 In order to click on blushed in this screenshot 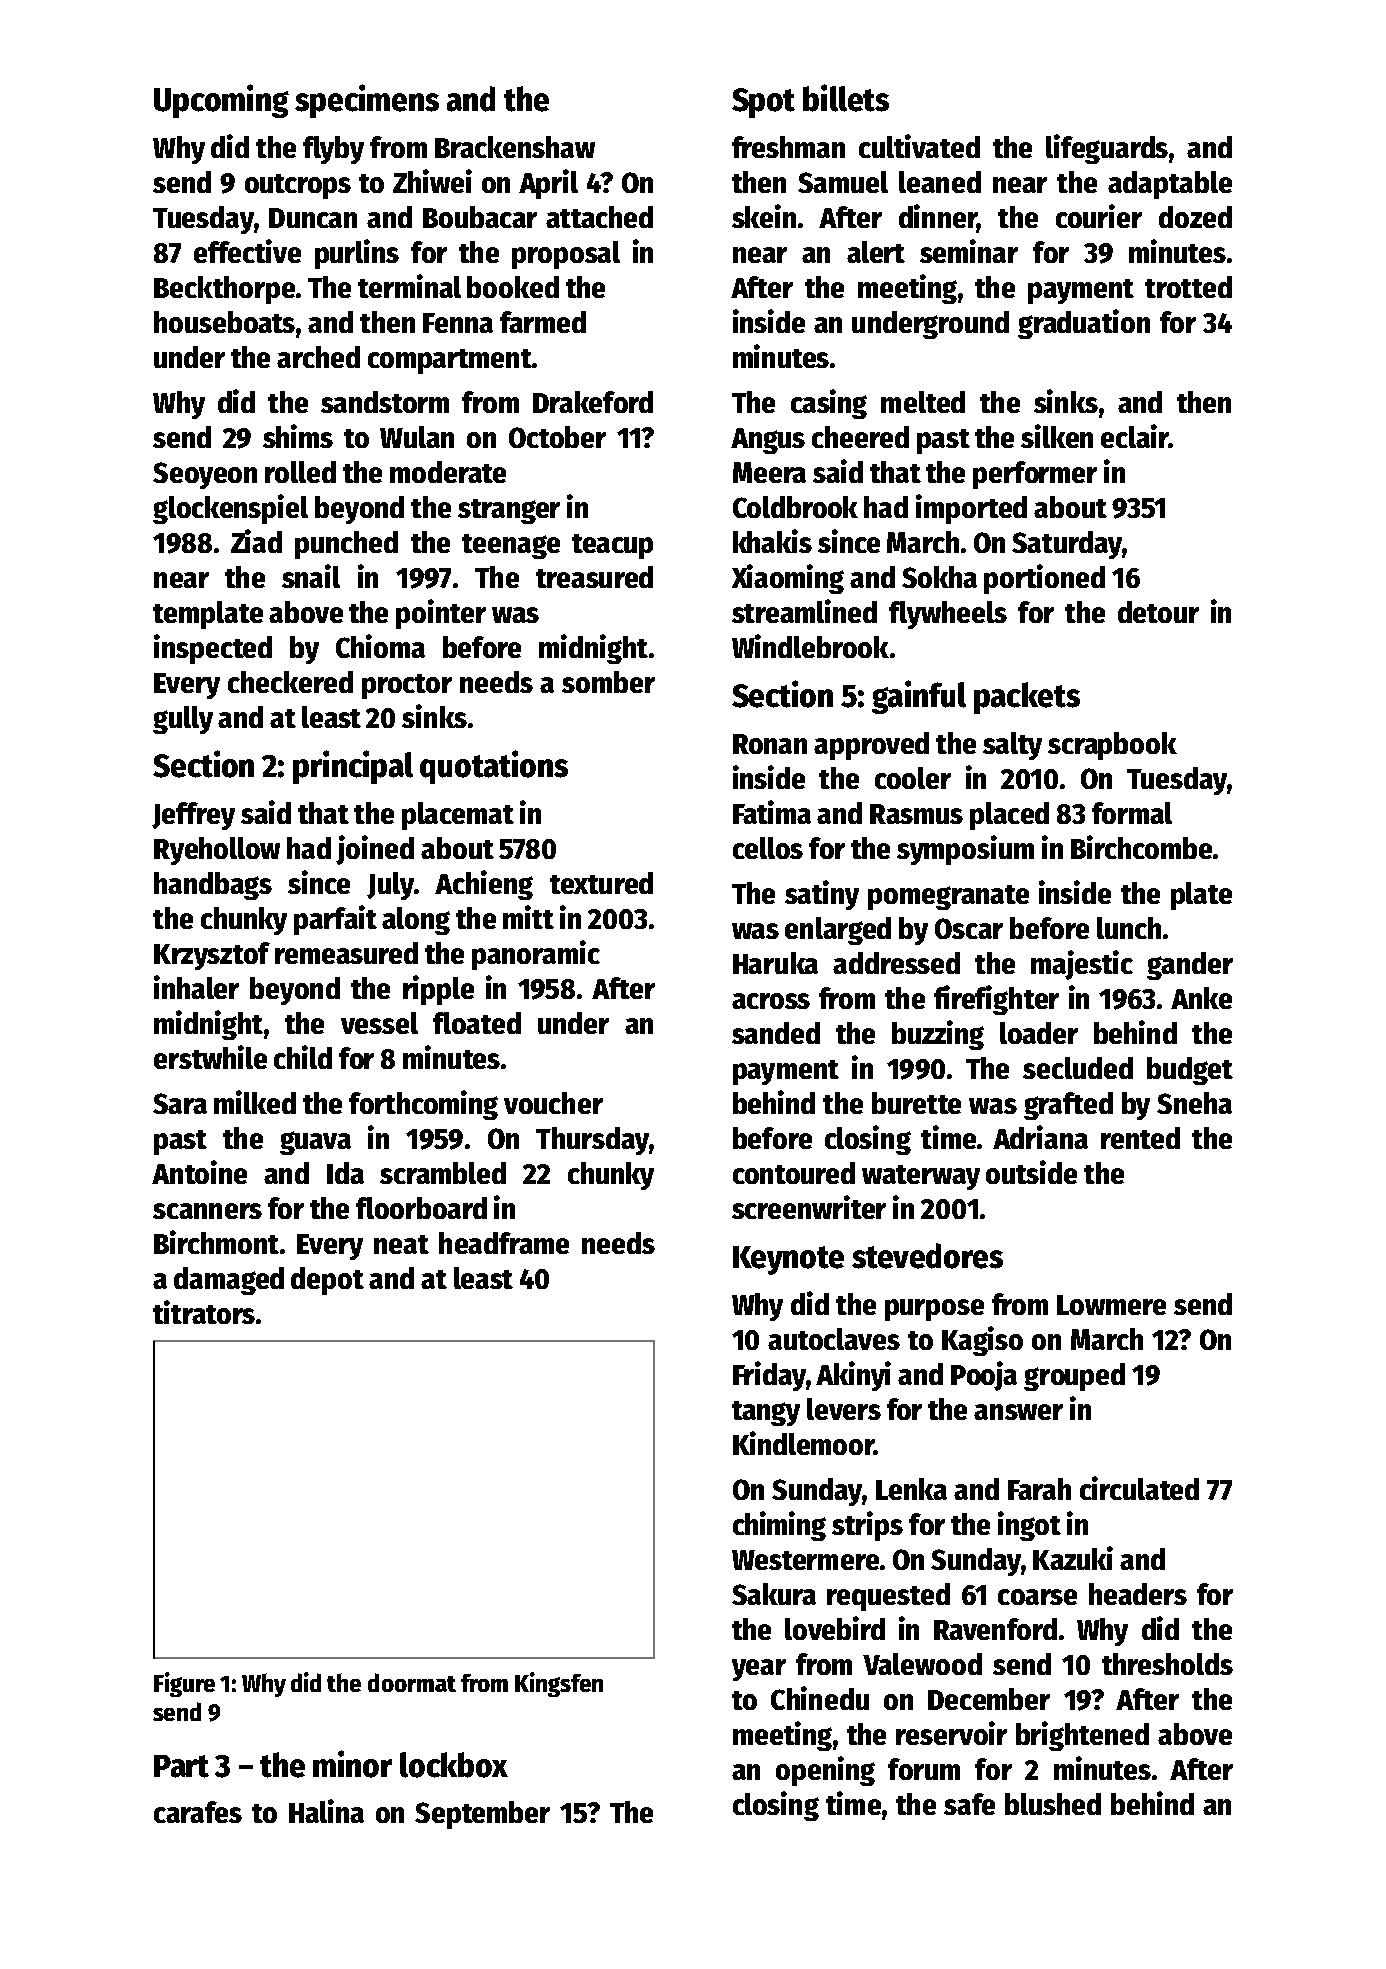, I will do `click(1053, 1804)`.
